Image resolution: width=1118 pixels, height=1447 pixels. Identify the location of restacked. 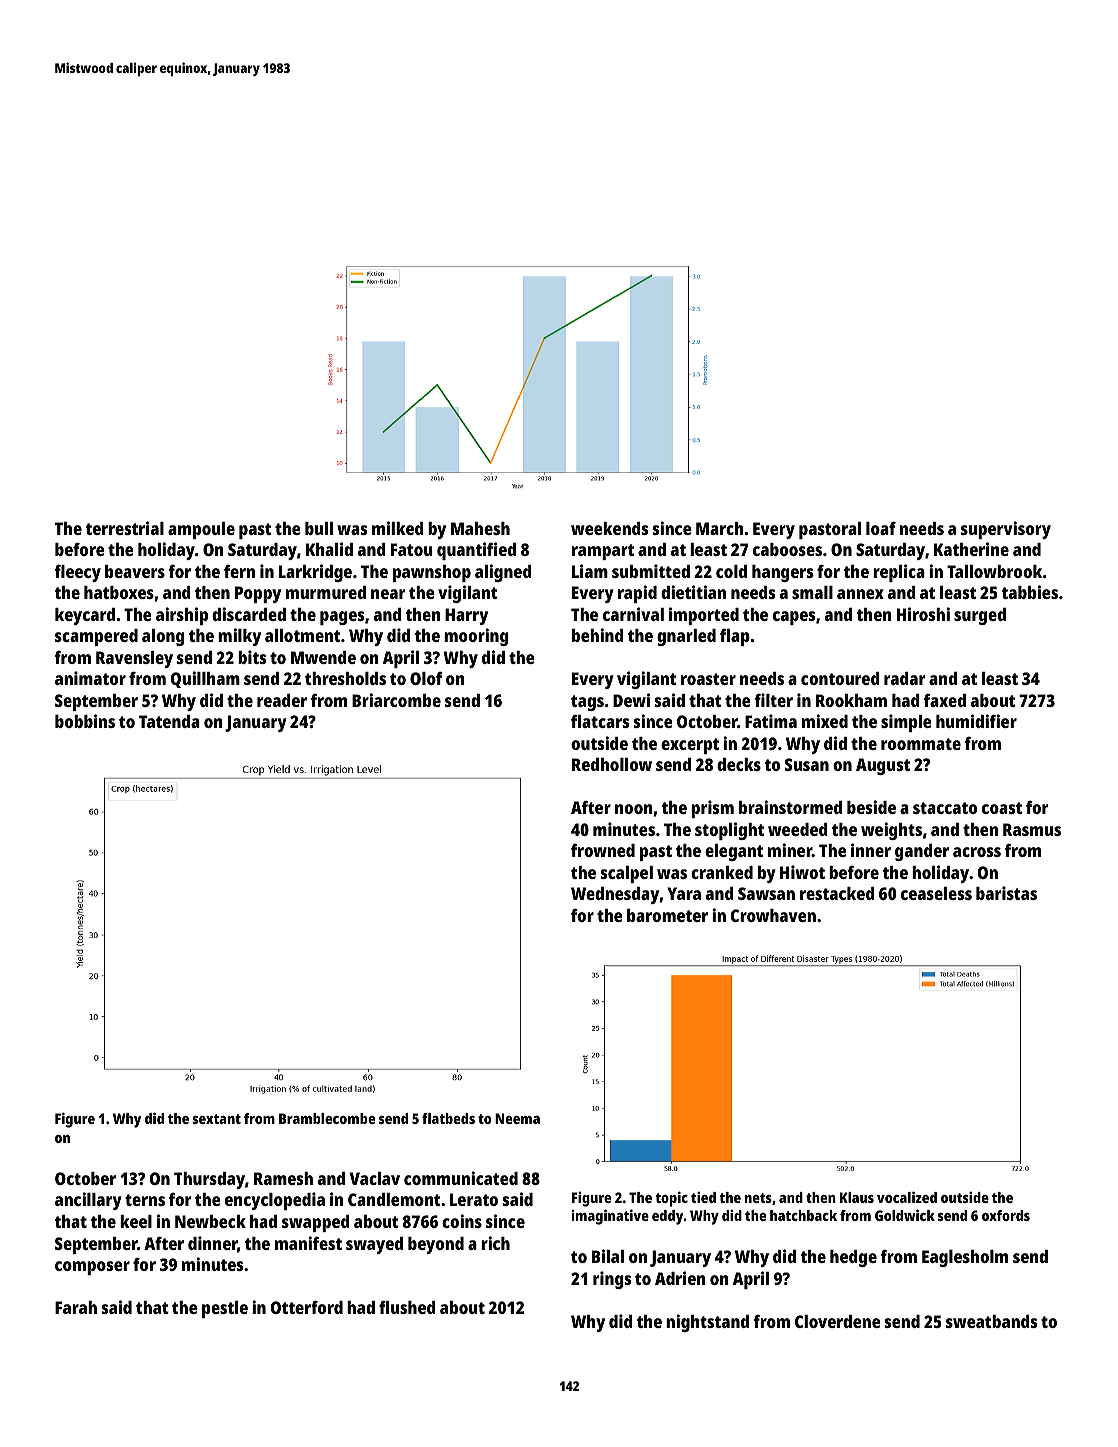
(837, 893).
